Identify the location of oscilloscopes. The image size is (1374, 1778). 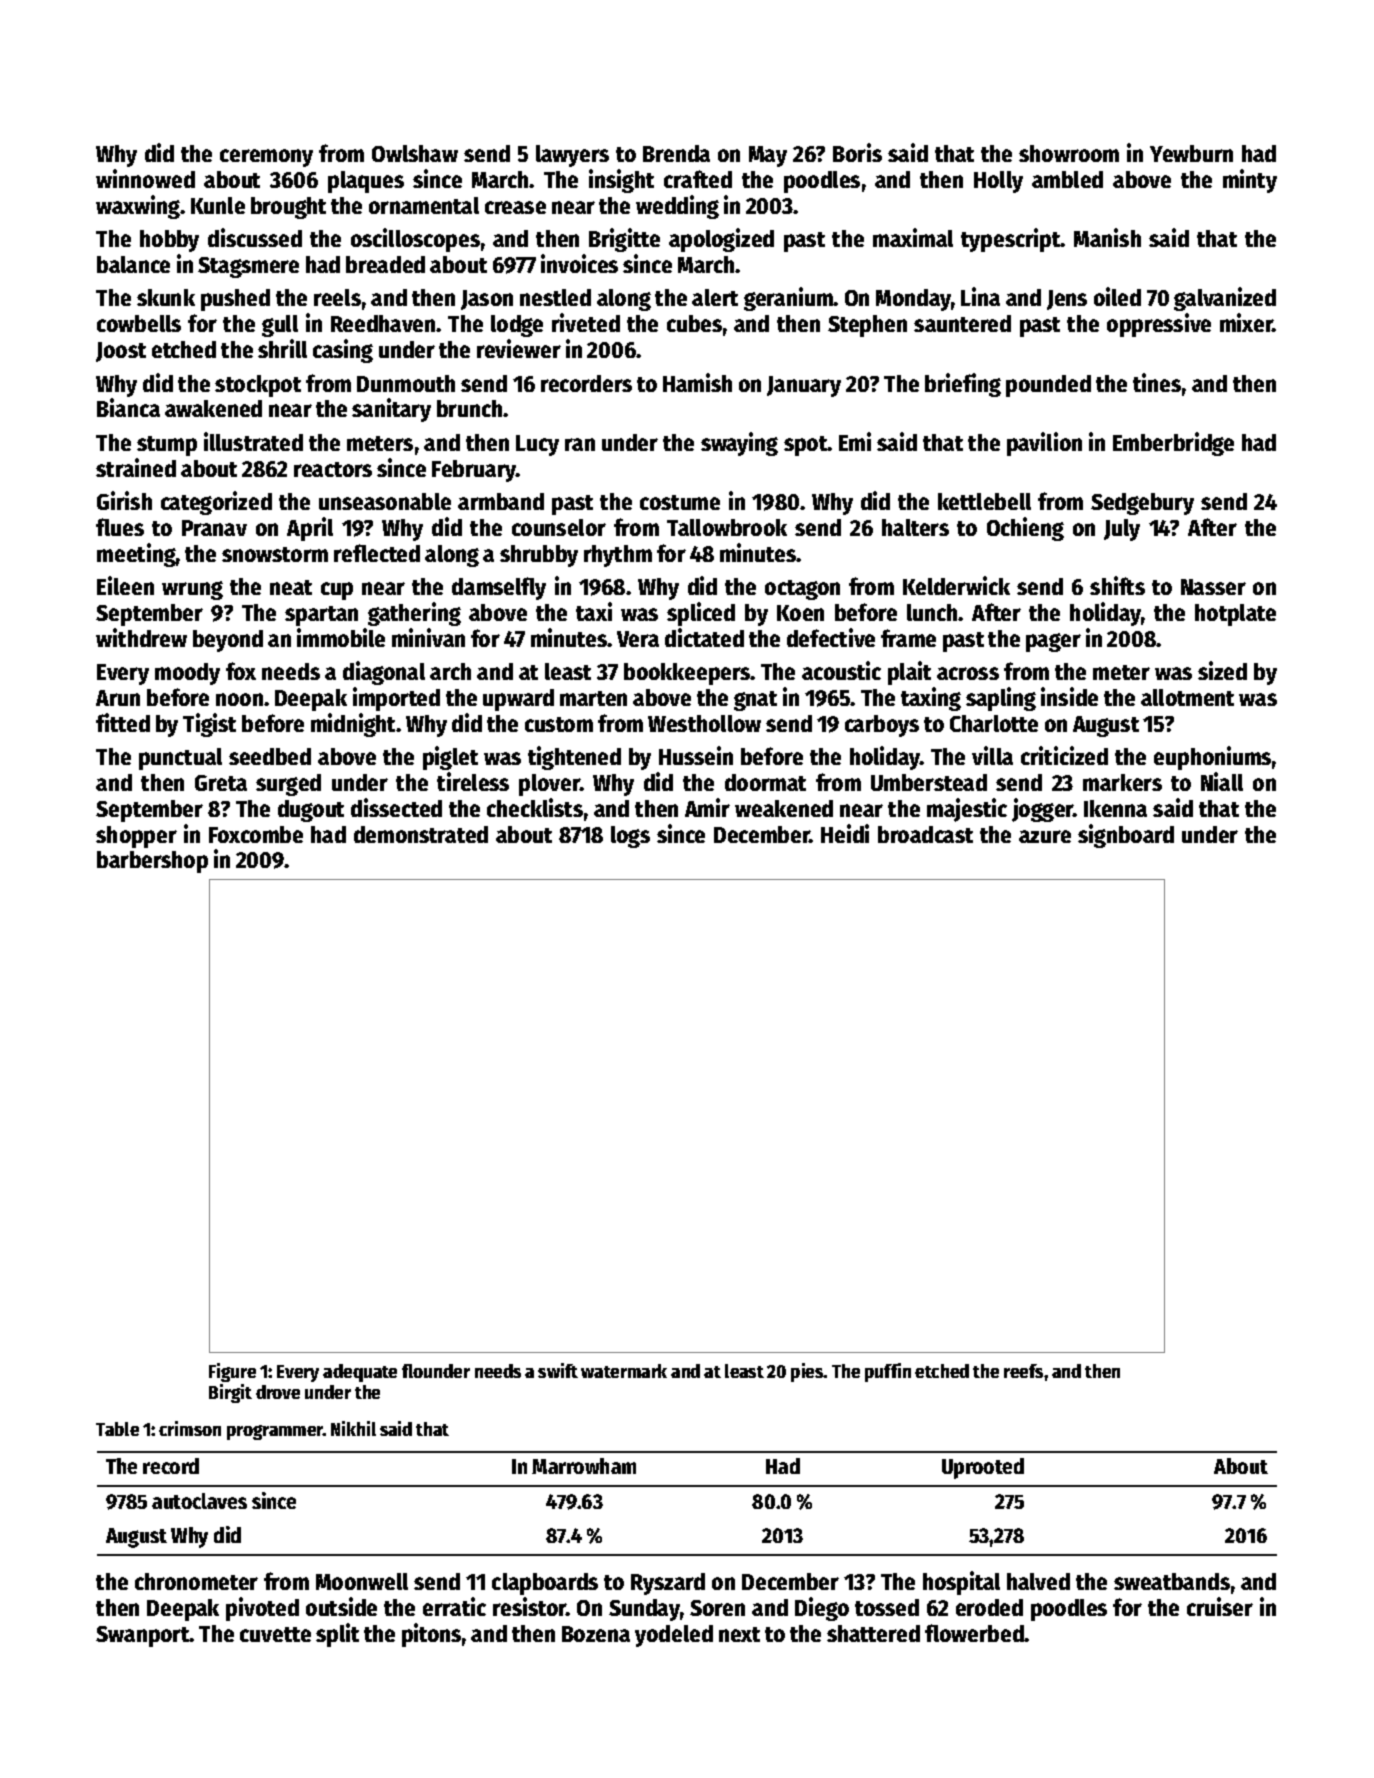
(415, 240).
